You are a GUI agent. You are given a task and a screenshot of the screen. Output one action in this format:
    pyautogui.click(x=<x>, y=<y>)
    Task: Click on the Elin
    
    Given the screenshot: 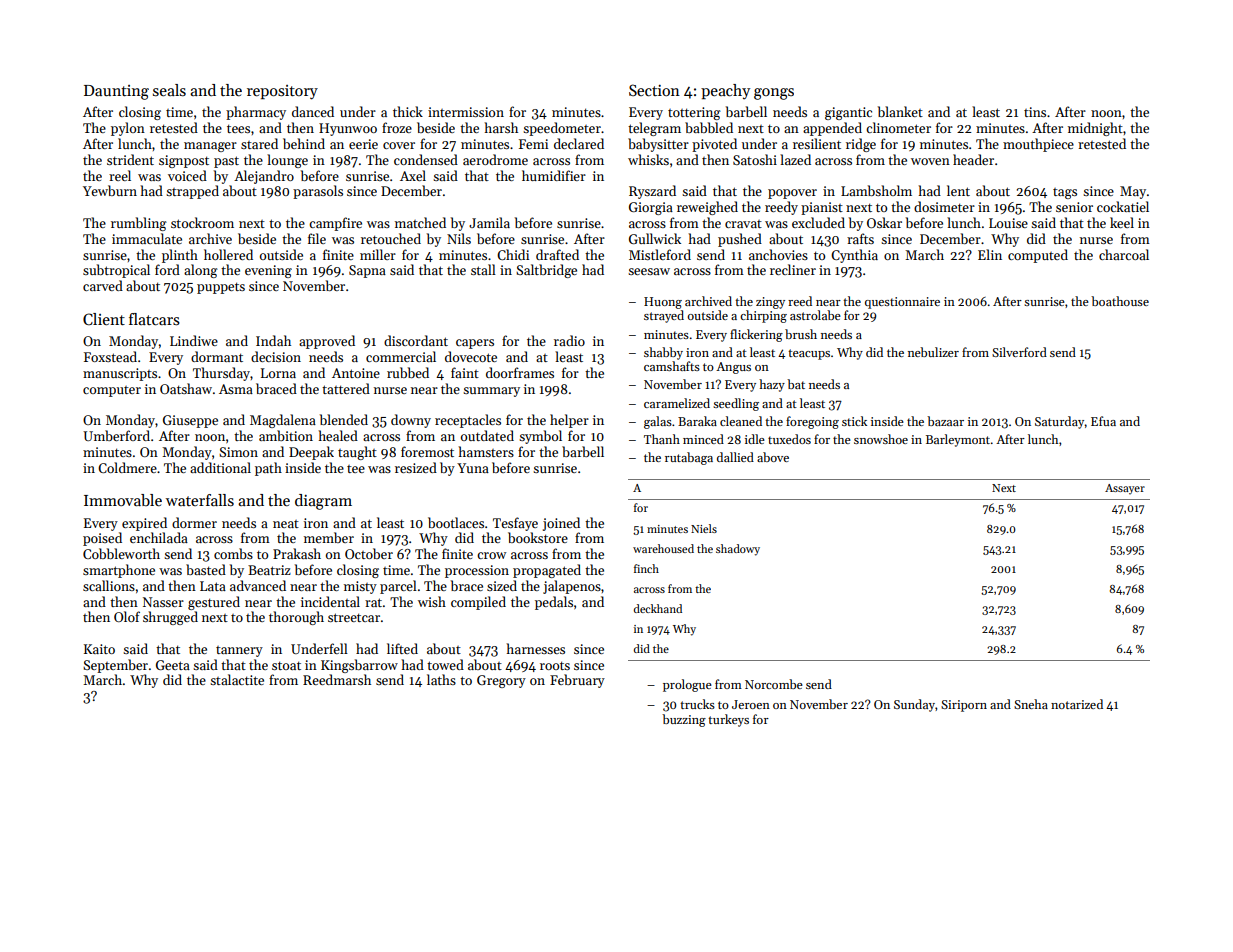 What is the action you would take?
    pyautogui.click(x=990, y=254)
